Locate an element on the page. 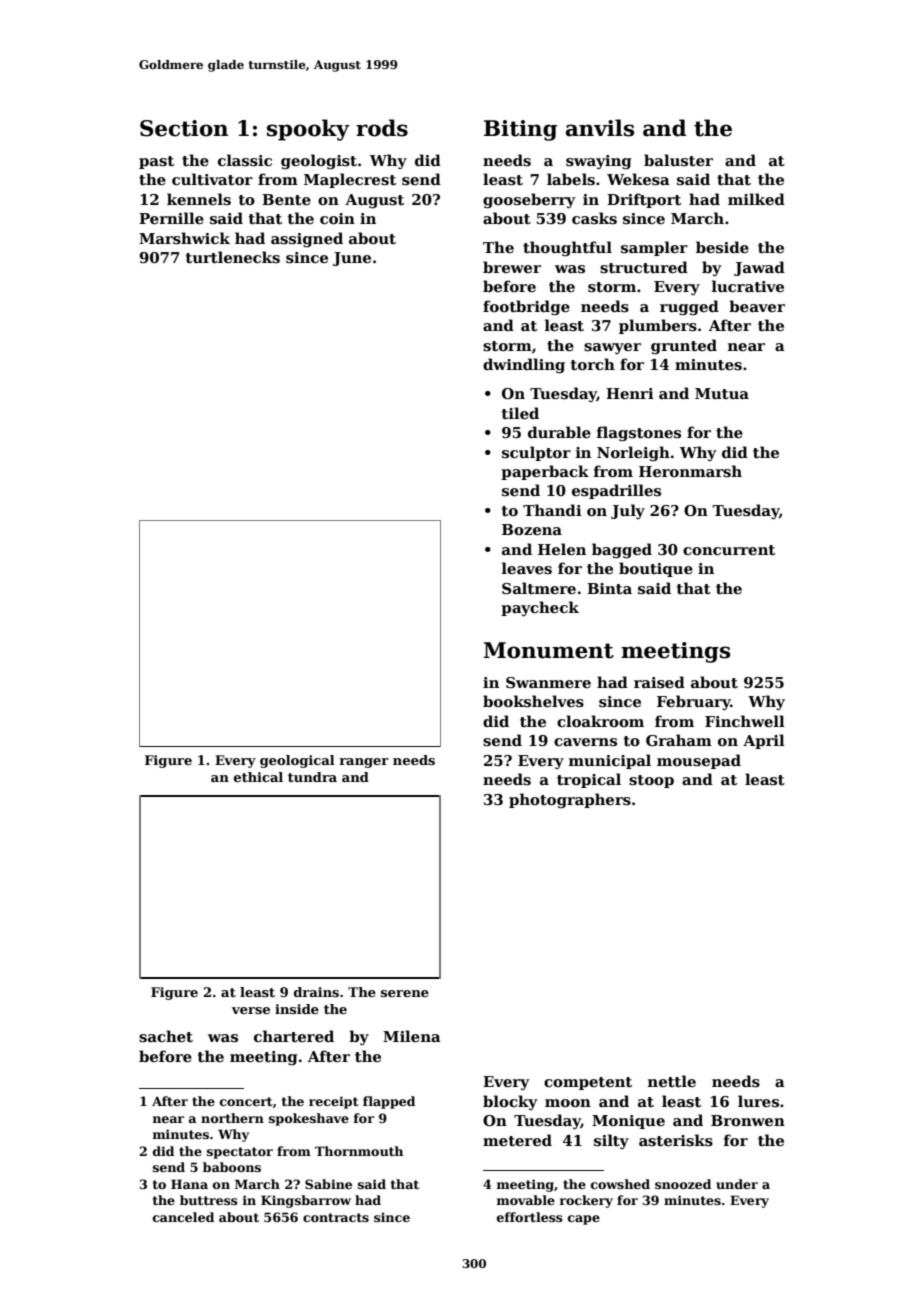  geological is located at coordinates (297, 761).
